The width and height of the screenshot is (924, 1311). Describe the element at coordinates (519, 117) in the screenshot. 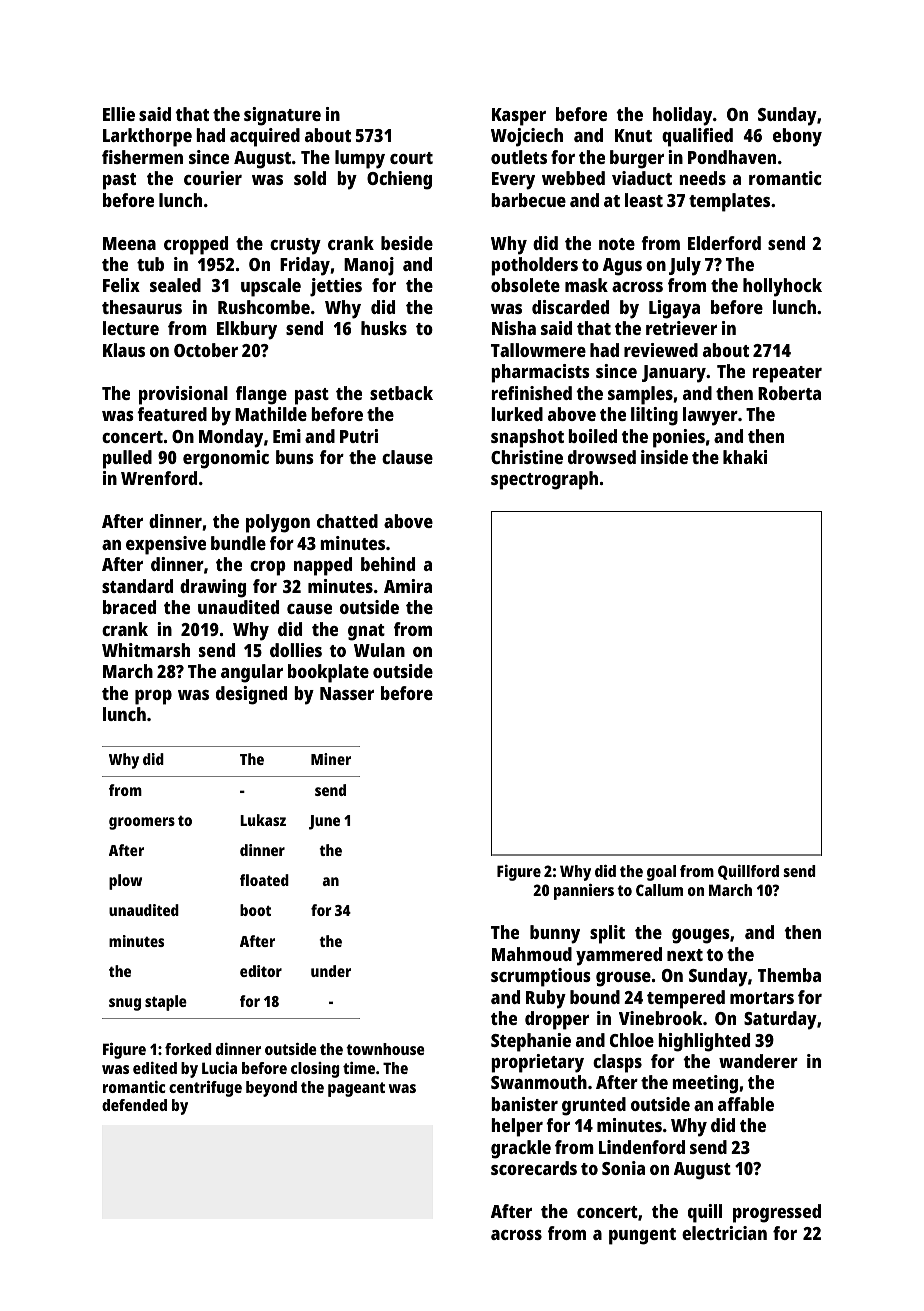

I see `Kasper` at that location.
